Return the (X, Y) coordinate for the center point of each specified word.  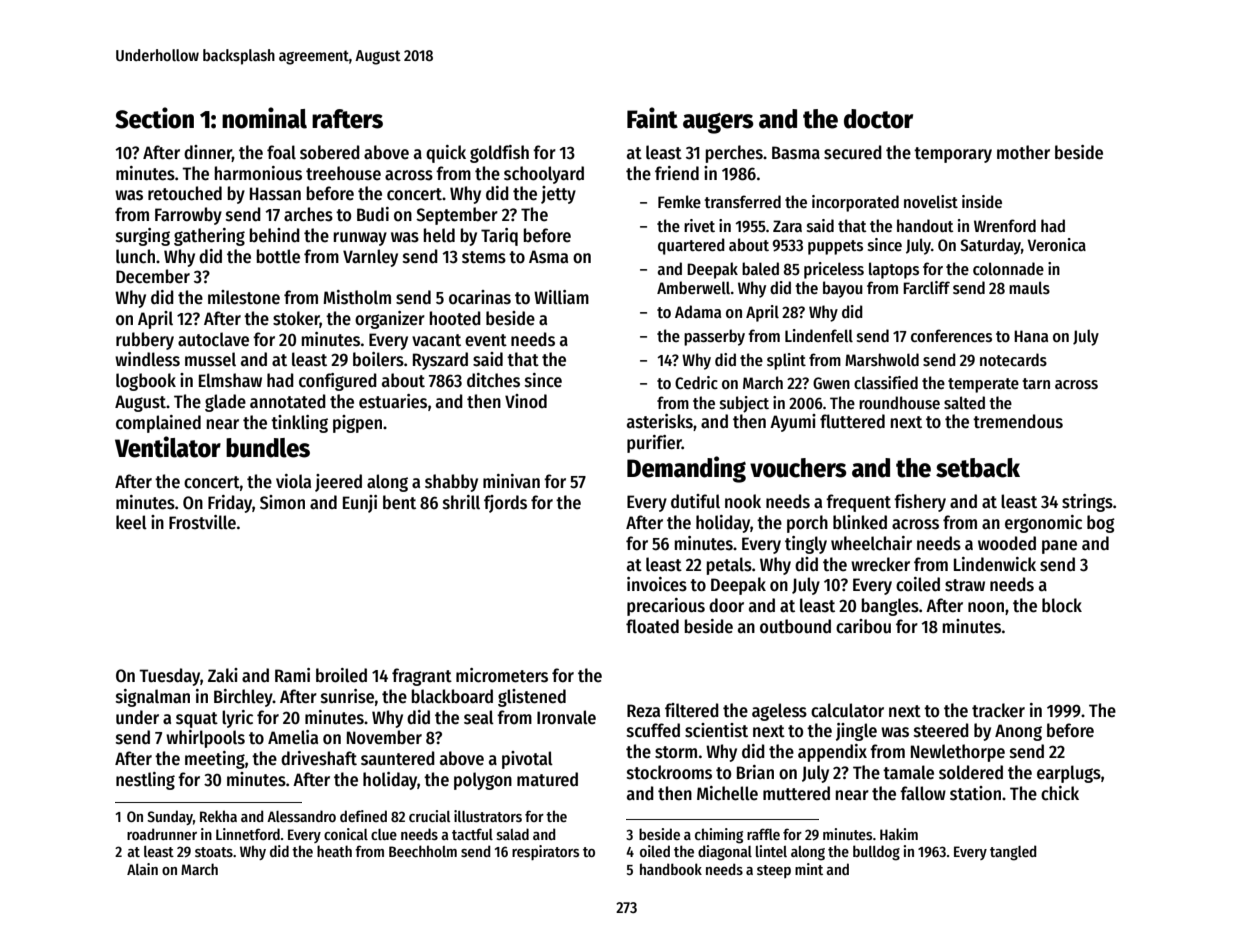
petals (729, 566)
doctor (878, 119)
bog (1101, 524)
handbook (671, 869)
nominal (264, 118)
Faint (652, 118)
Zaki (223, 675)
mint (809, 869)
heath (334, 851)
